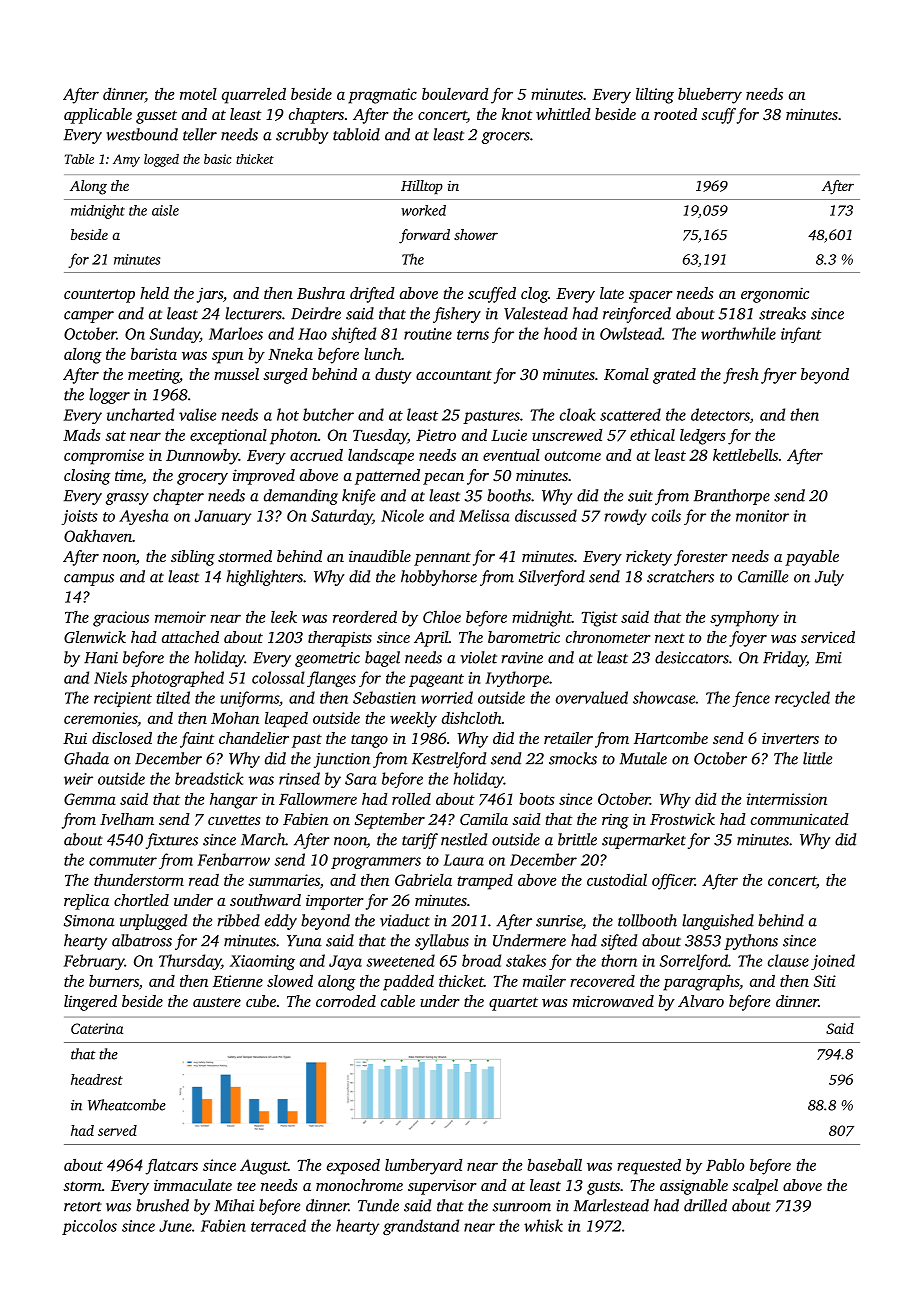  Describe the element at coordinates (82, 435) in the document. I see `Mads` at that location.
